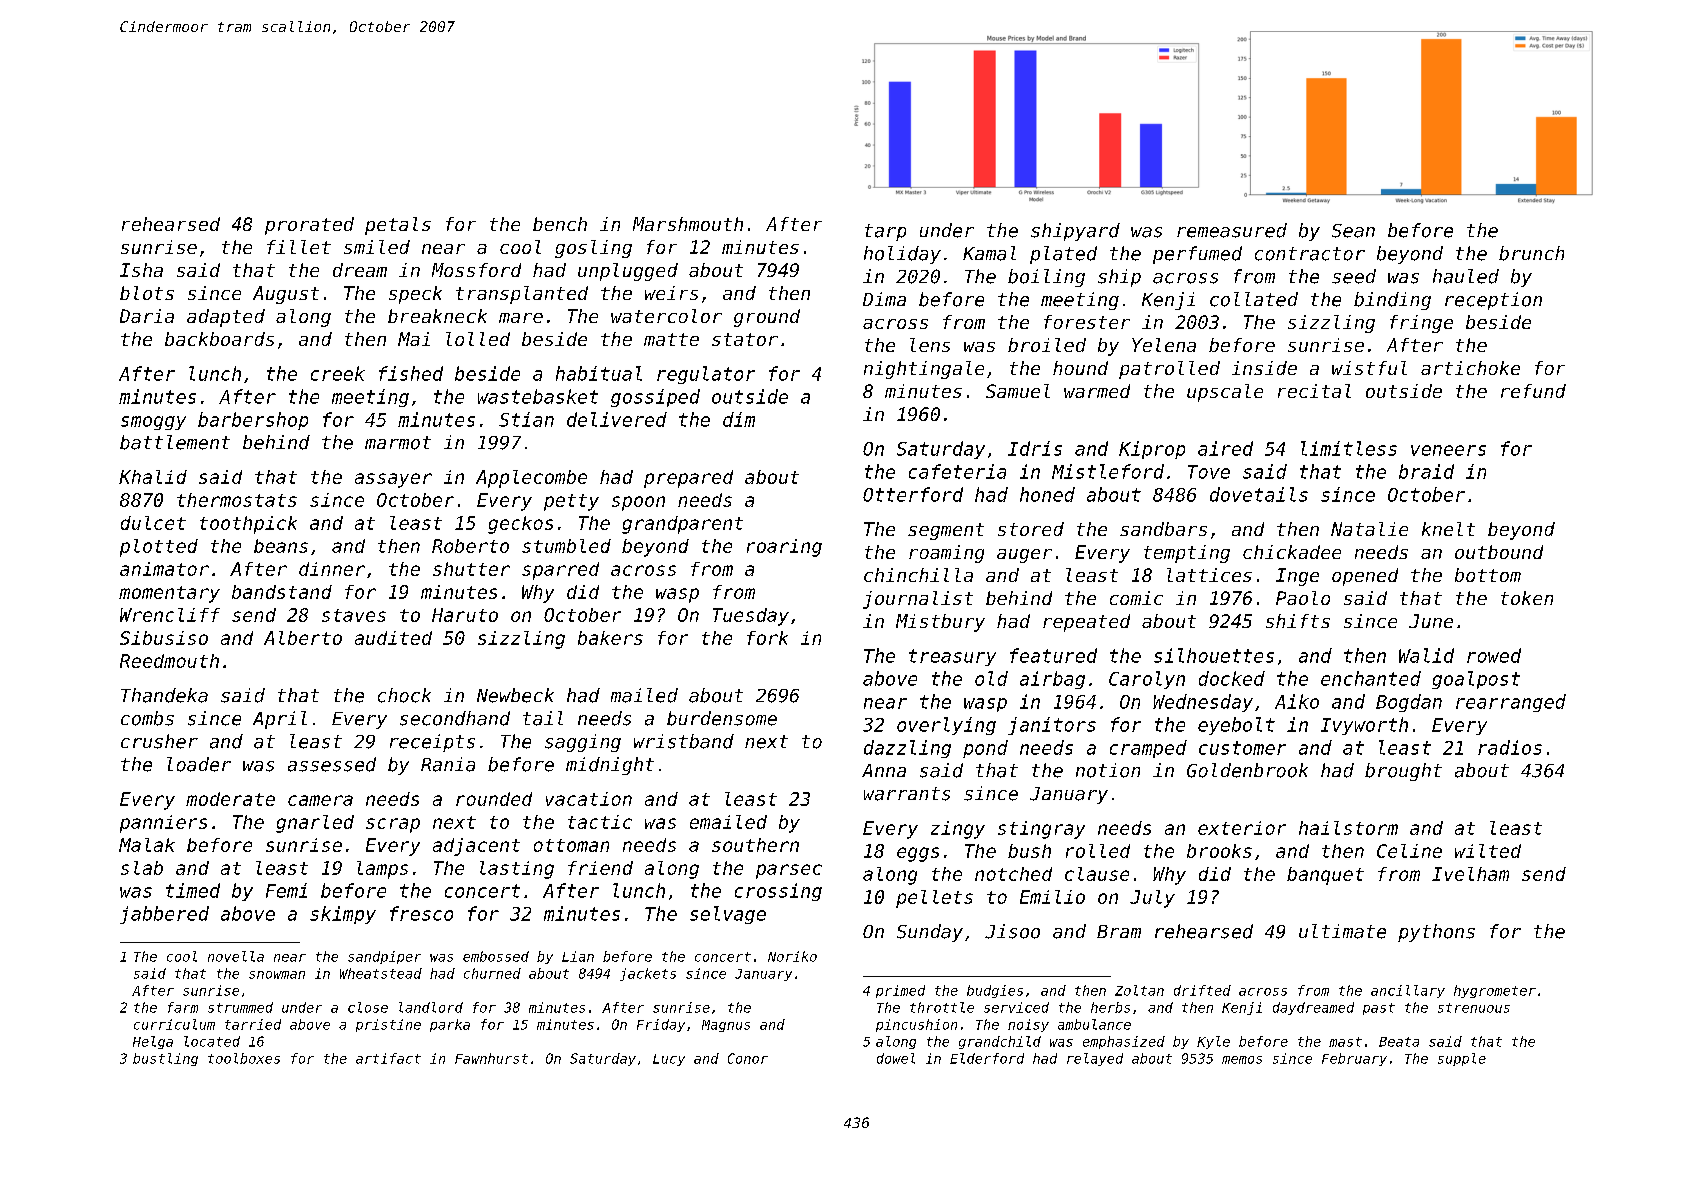 The image size is (1687, 1193). What do you see at coordinates (885, 232) in the page?
I see `tarp` at bounding box center [885, 232].
